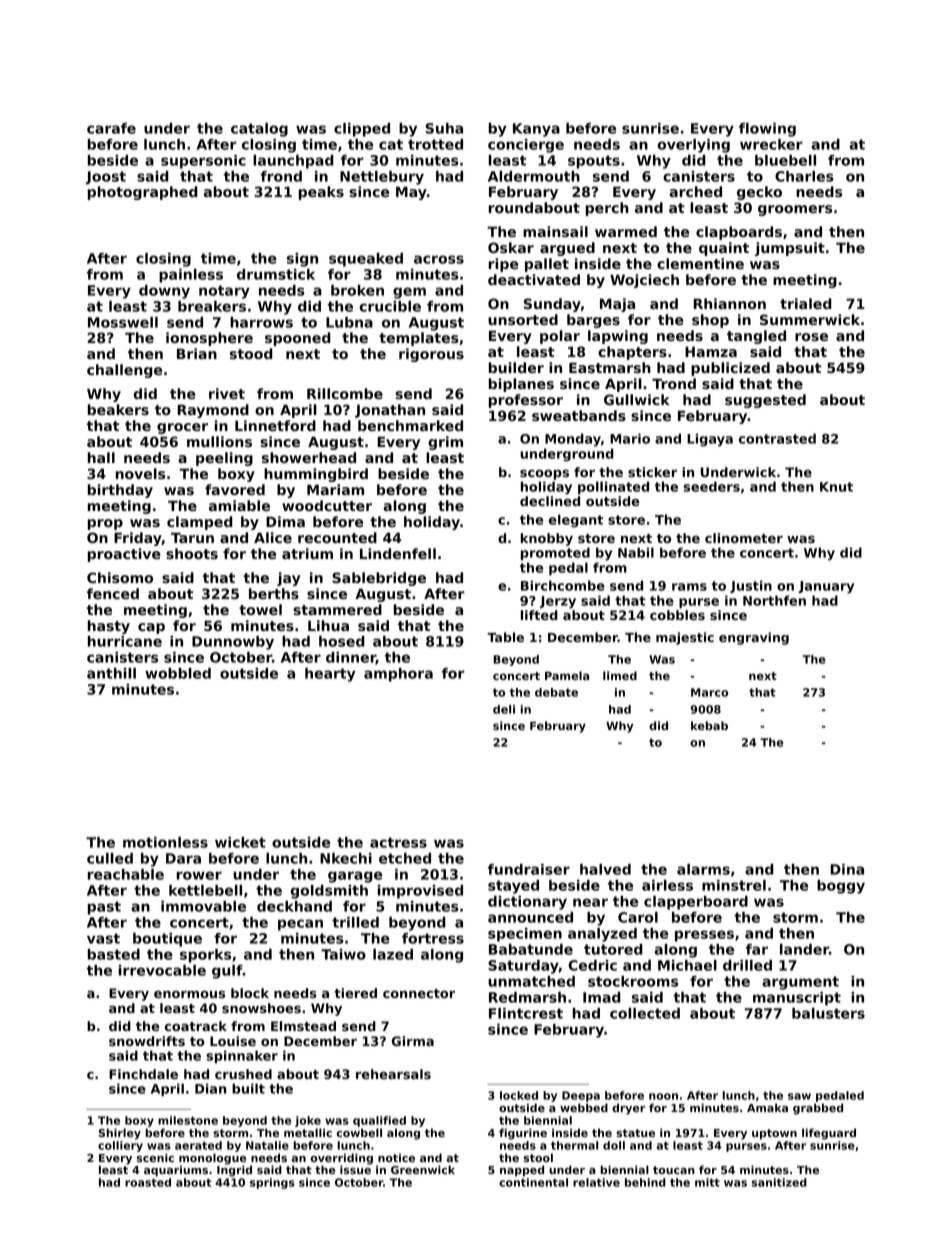 The height and width of the screenshot is (1233, 952). I want to click on relative, so click(596, 1182).
